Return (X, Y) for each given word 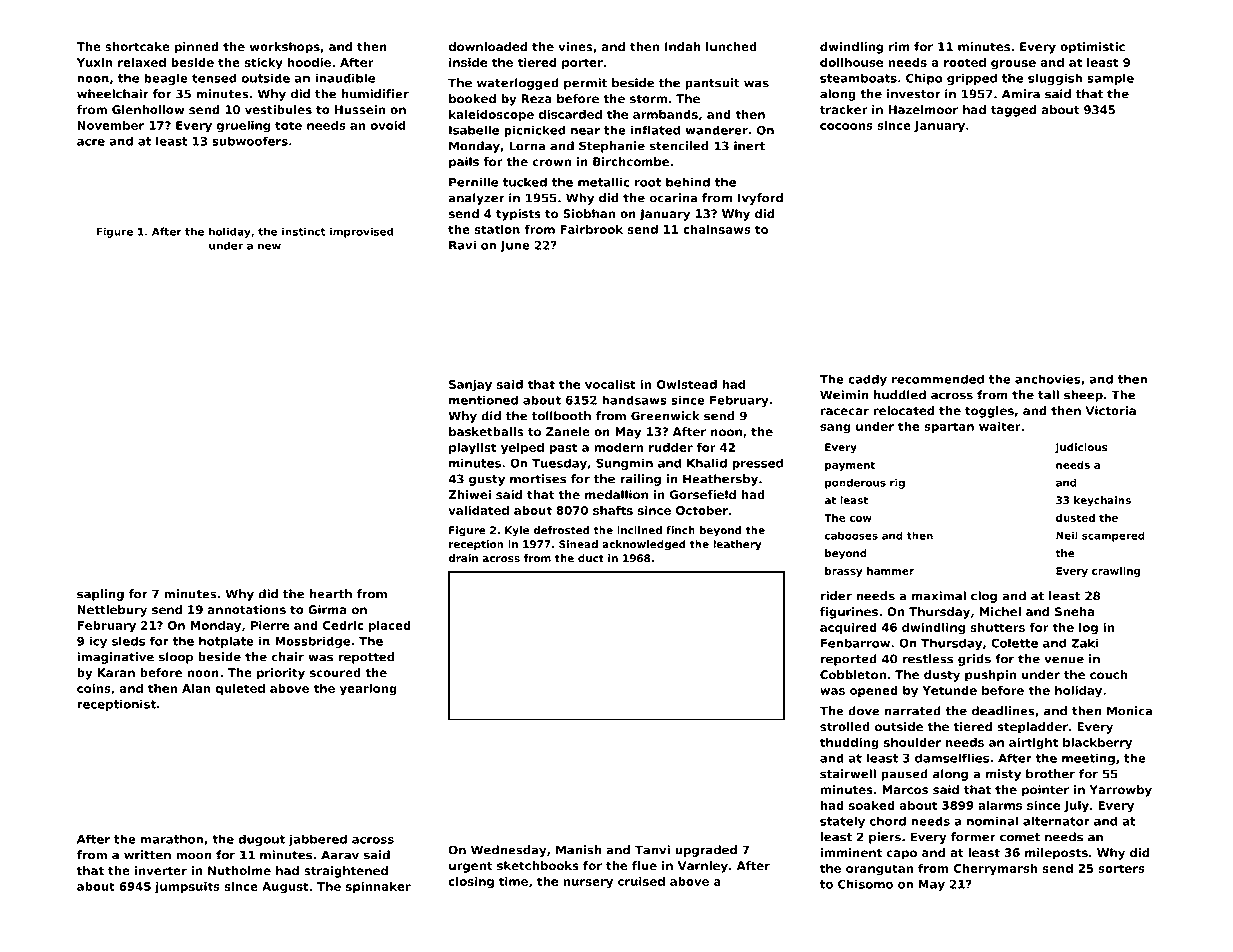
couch (1108, 674)
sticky (264, 64)
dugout (261, 840)
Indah (683, 46)
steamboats (858, 78)
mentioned (483, 400)
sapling (100, 595)
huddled (900, 395)
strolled (845, 726)
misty (1003, 775)
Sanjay (470, 386)
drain (463, 558)
